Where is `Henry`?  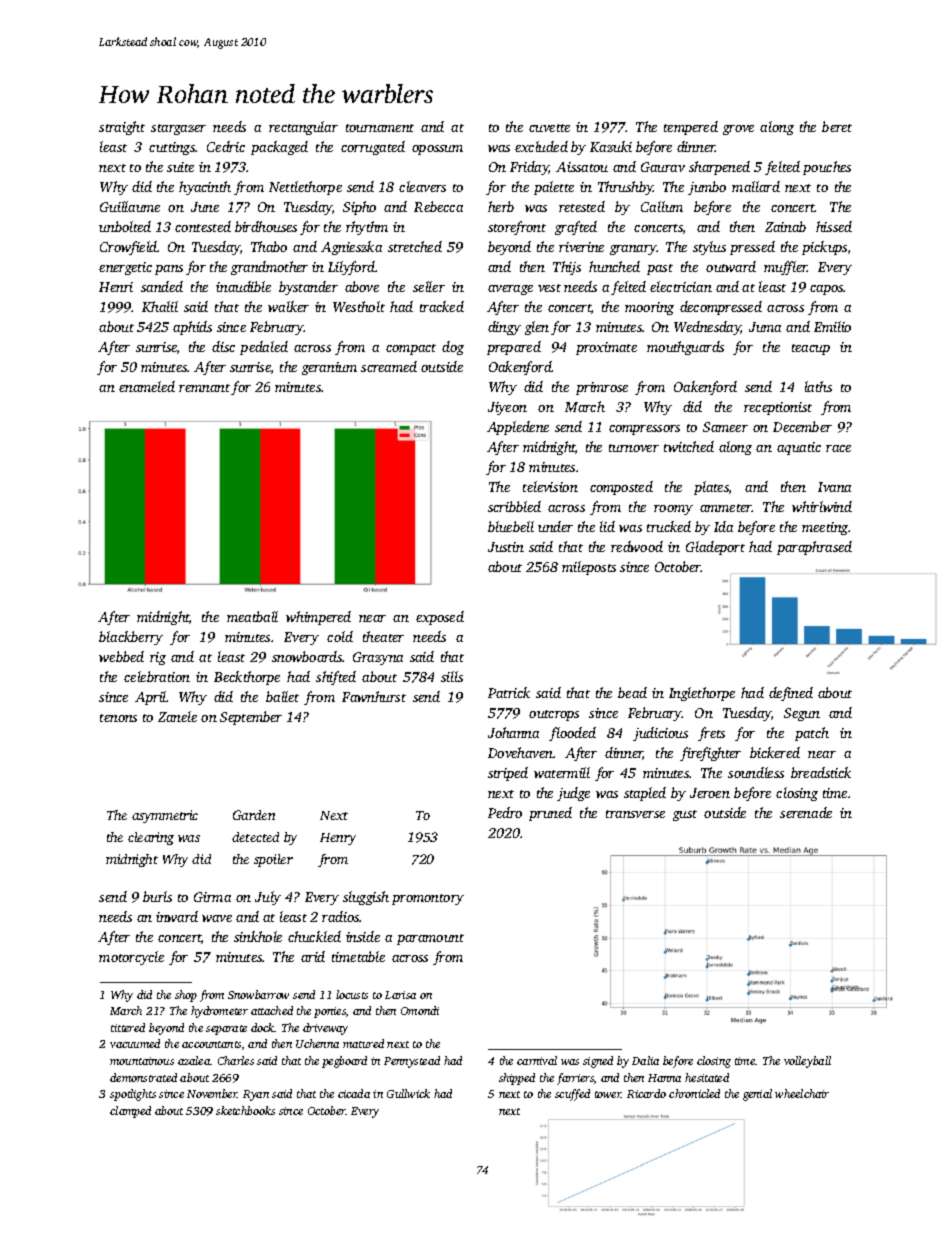 Henry is located at coordinates (338, 839).
